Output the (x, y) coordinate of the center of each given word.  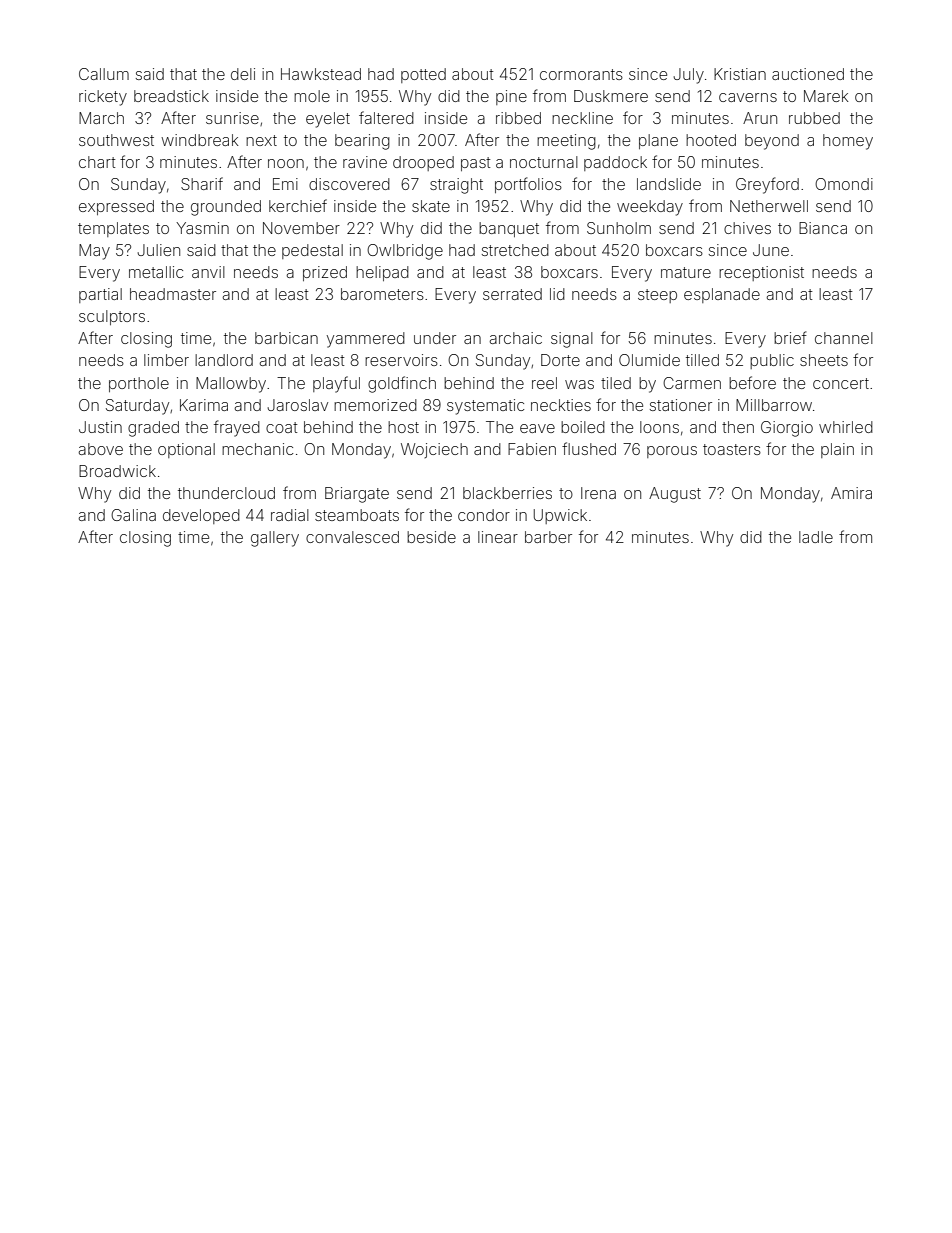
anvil (208, 272)
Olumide (649, 360)
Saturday (137, 407)
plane (658, 141)
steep (657, 296)
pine (511, 97)
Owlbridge (405, 252)
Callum (104, 74)
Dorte (560, 360)
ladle (816, 537)
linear (498, 537)
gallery (275, 539)
